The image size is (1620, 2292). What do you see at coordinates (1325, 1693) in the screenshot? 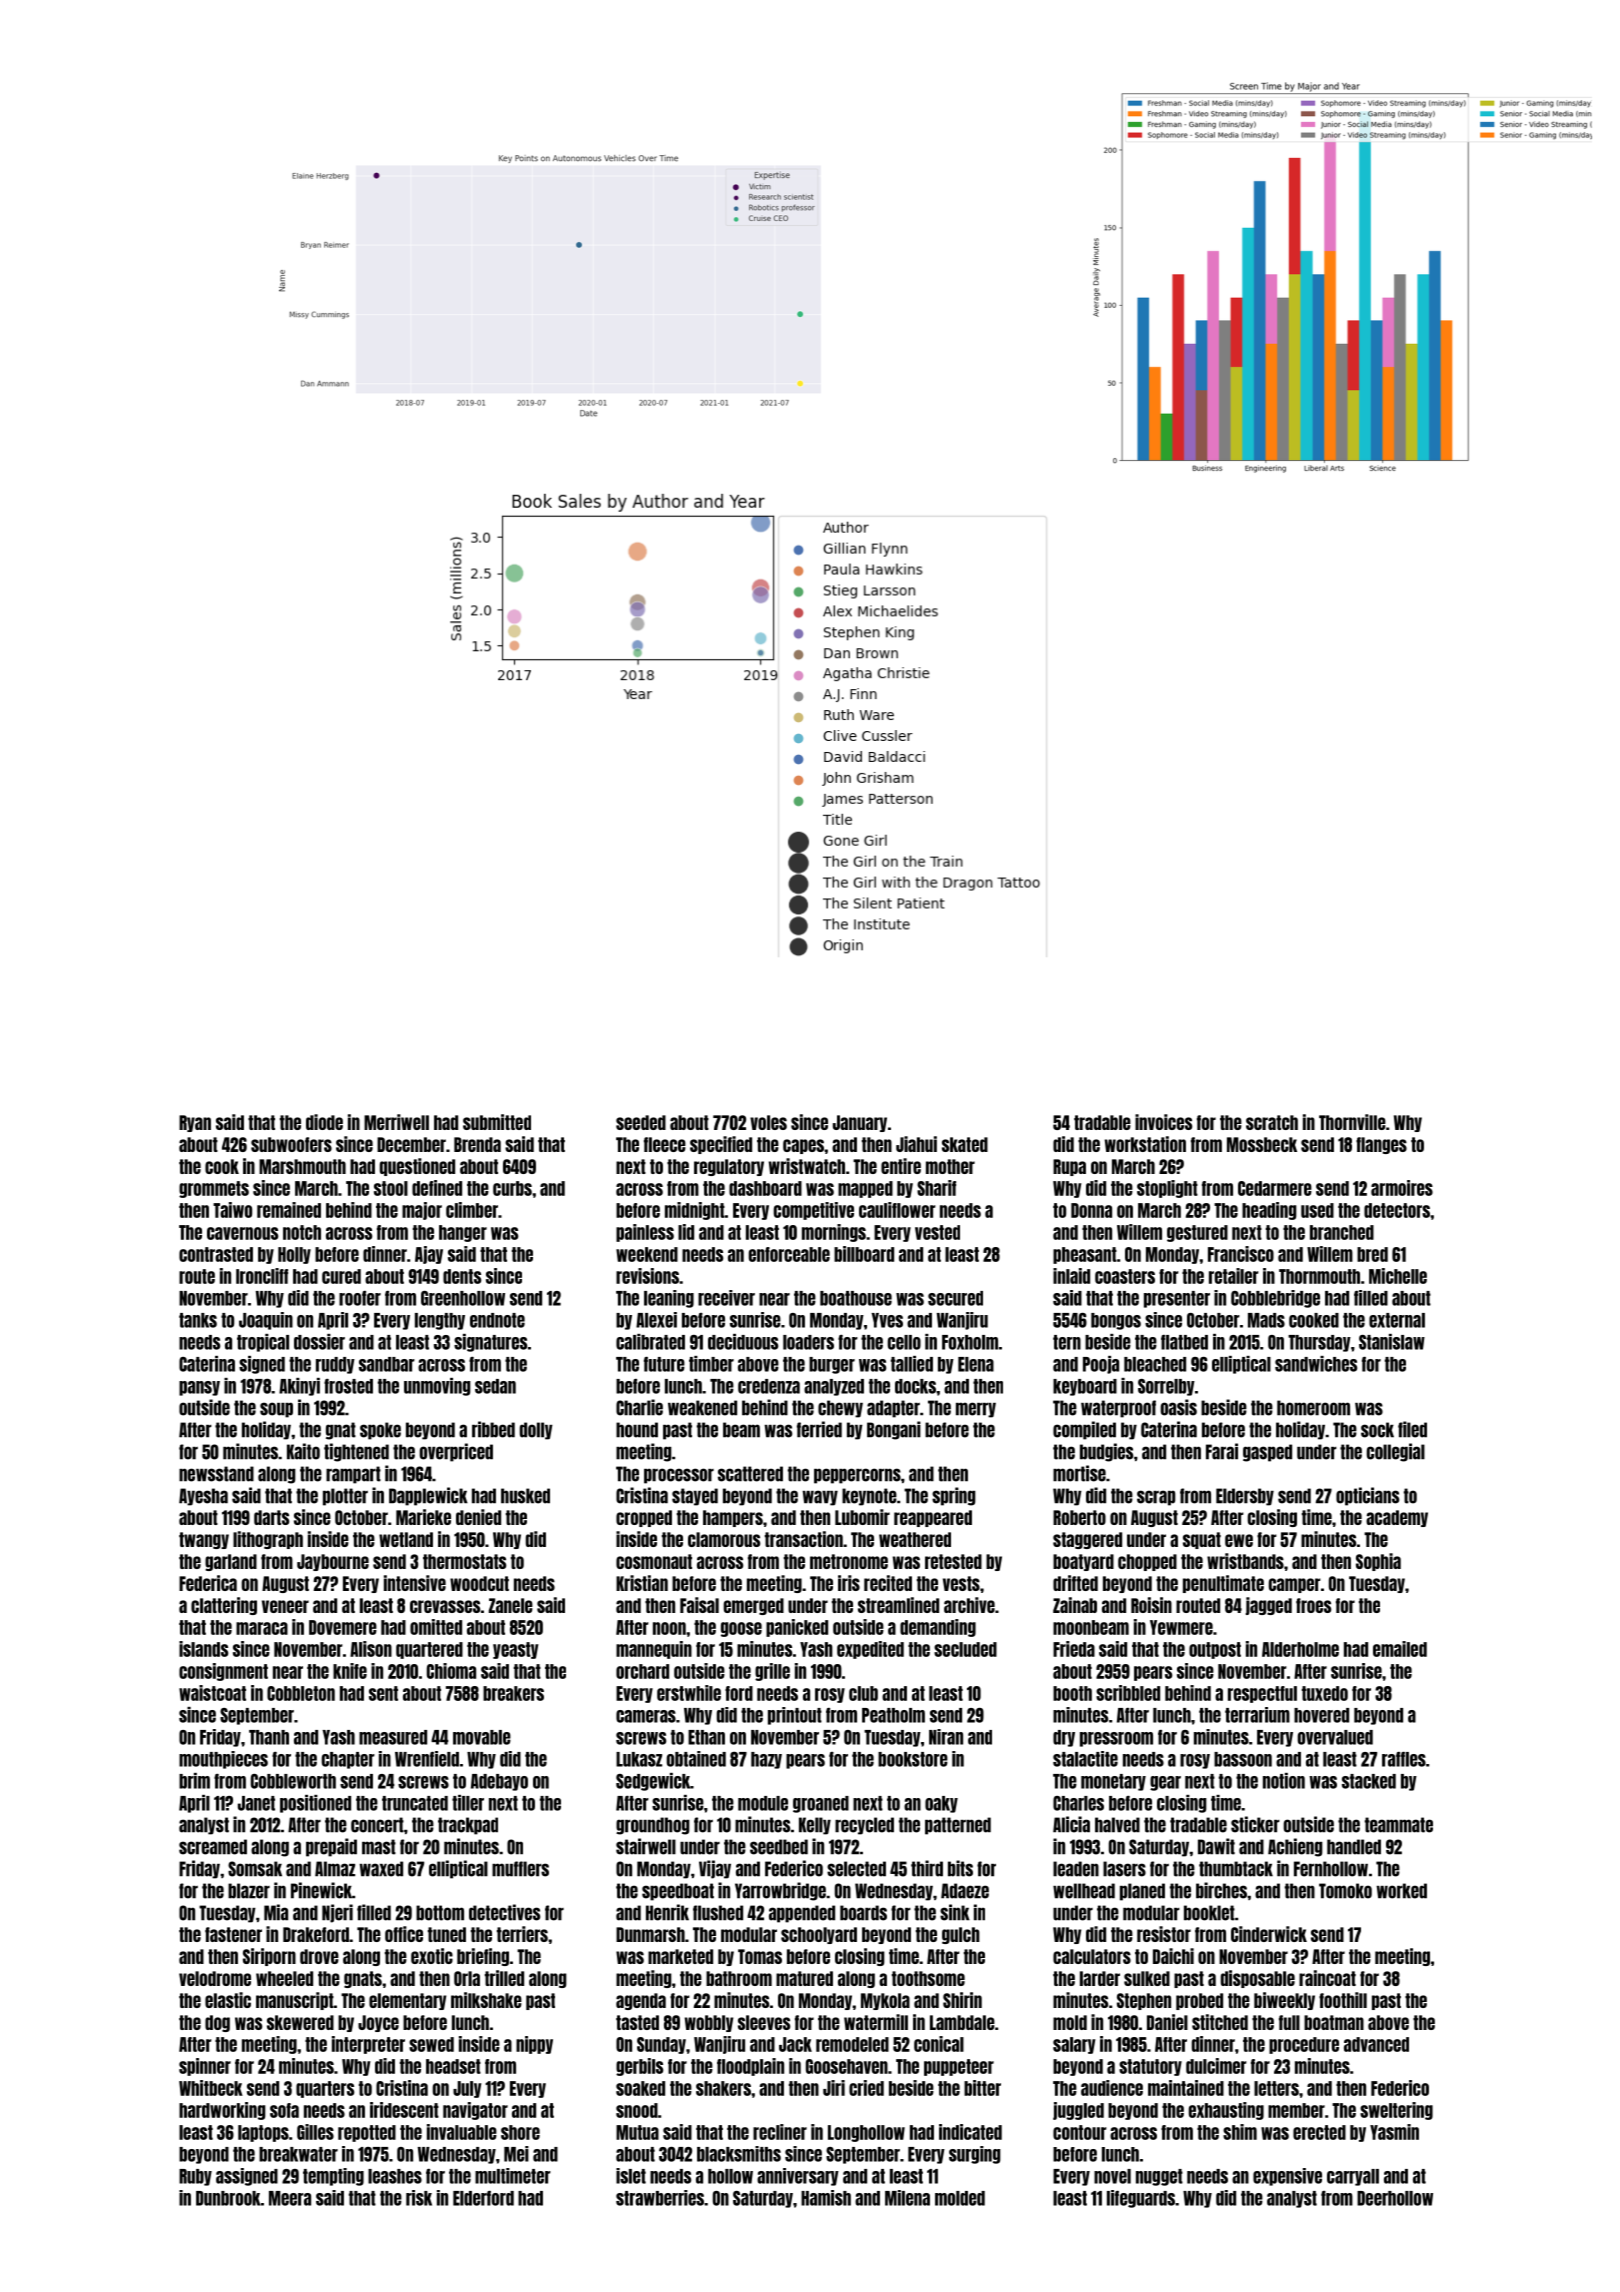
I see `tuxedo` at bounding box center [1325, 1693].
